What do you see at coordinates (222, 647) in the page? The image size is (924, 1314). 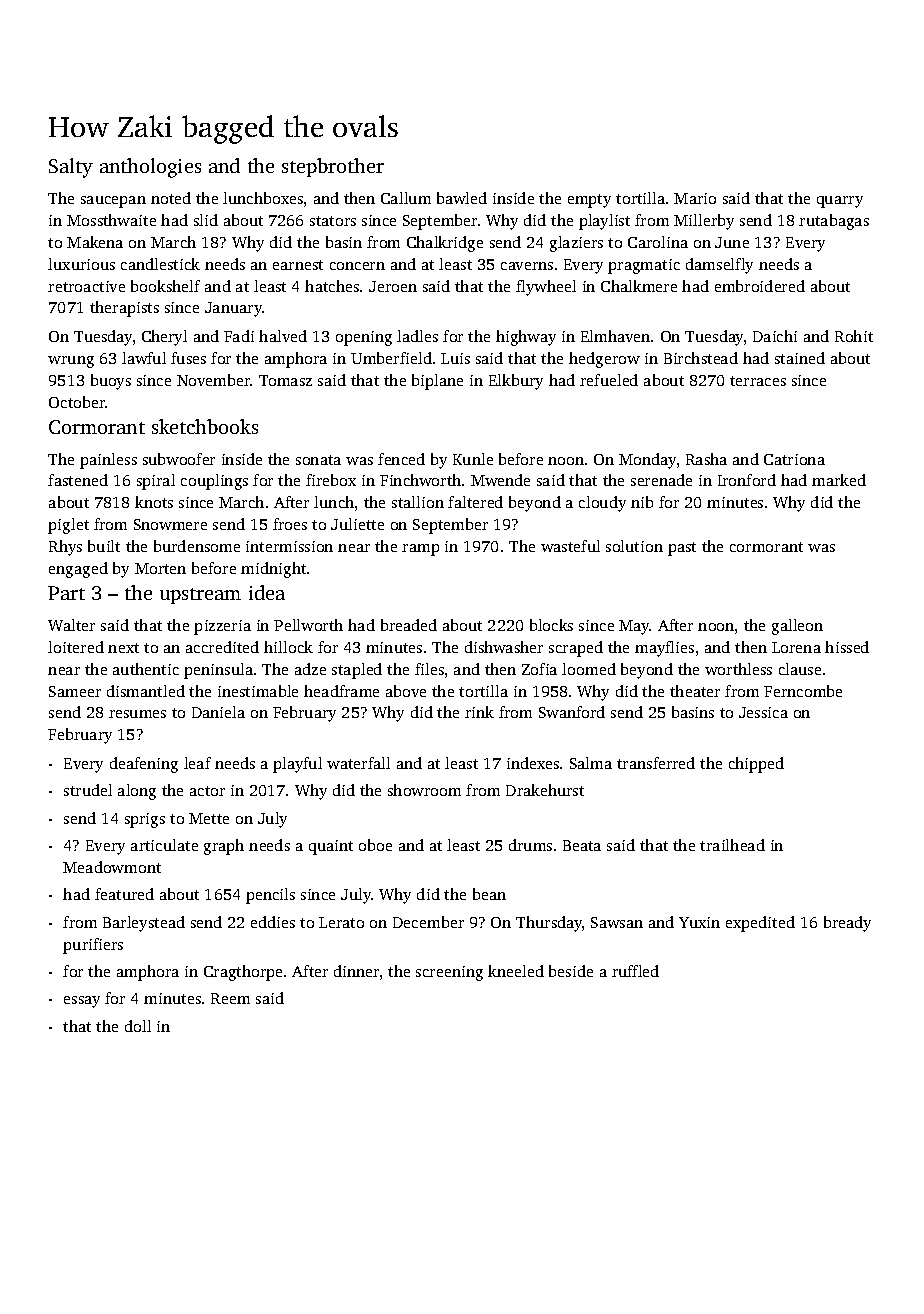 I see `accredited` at bounding box center [222, 647].
